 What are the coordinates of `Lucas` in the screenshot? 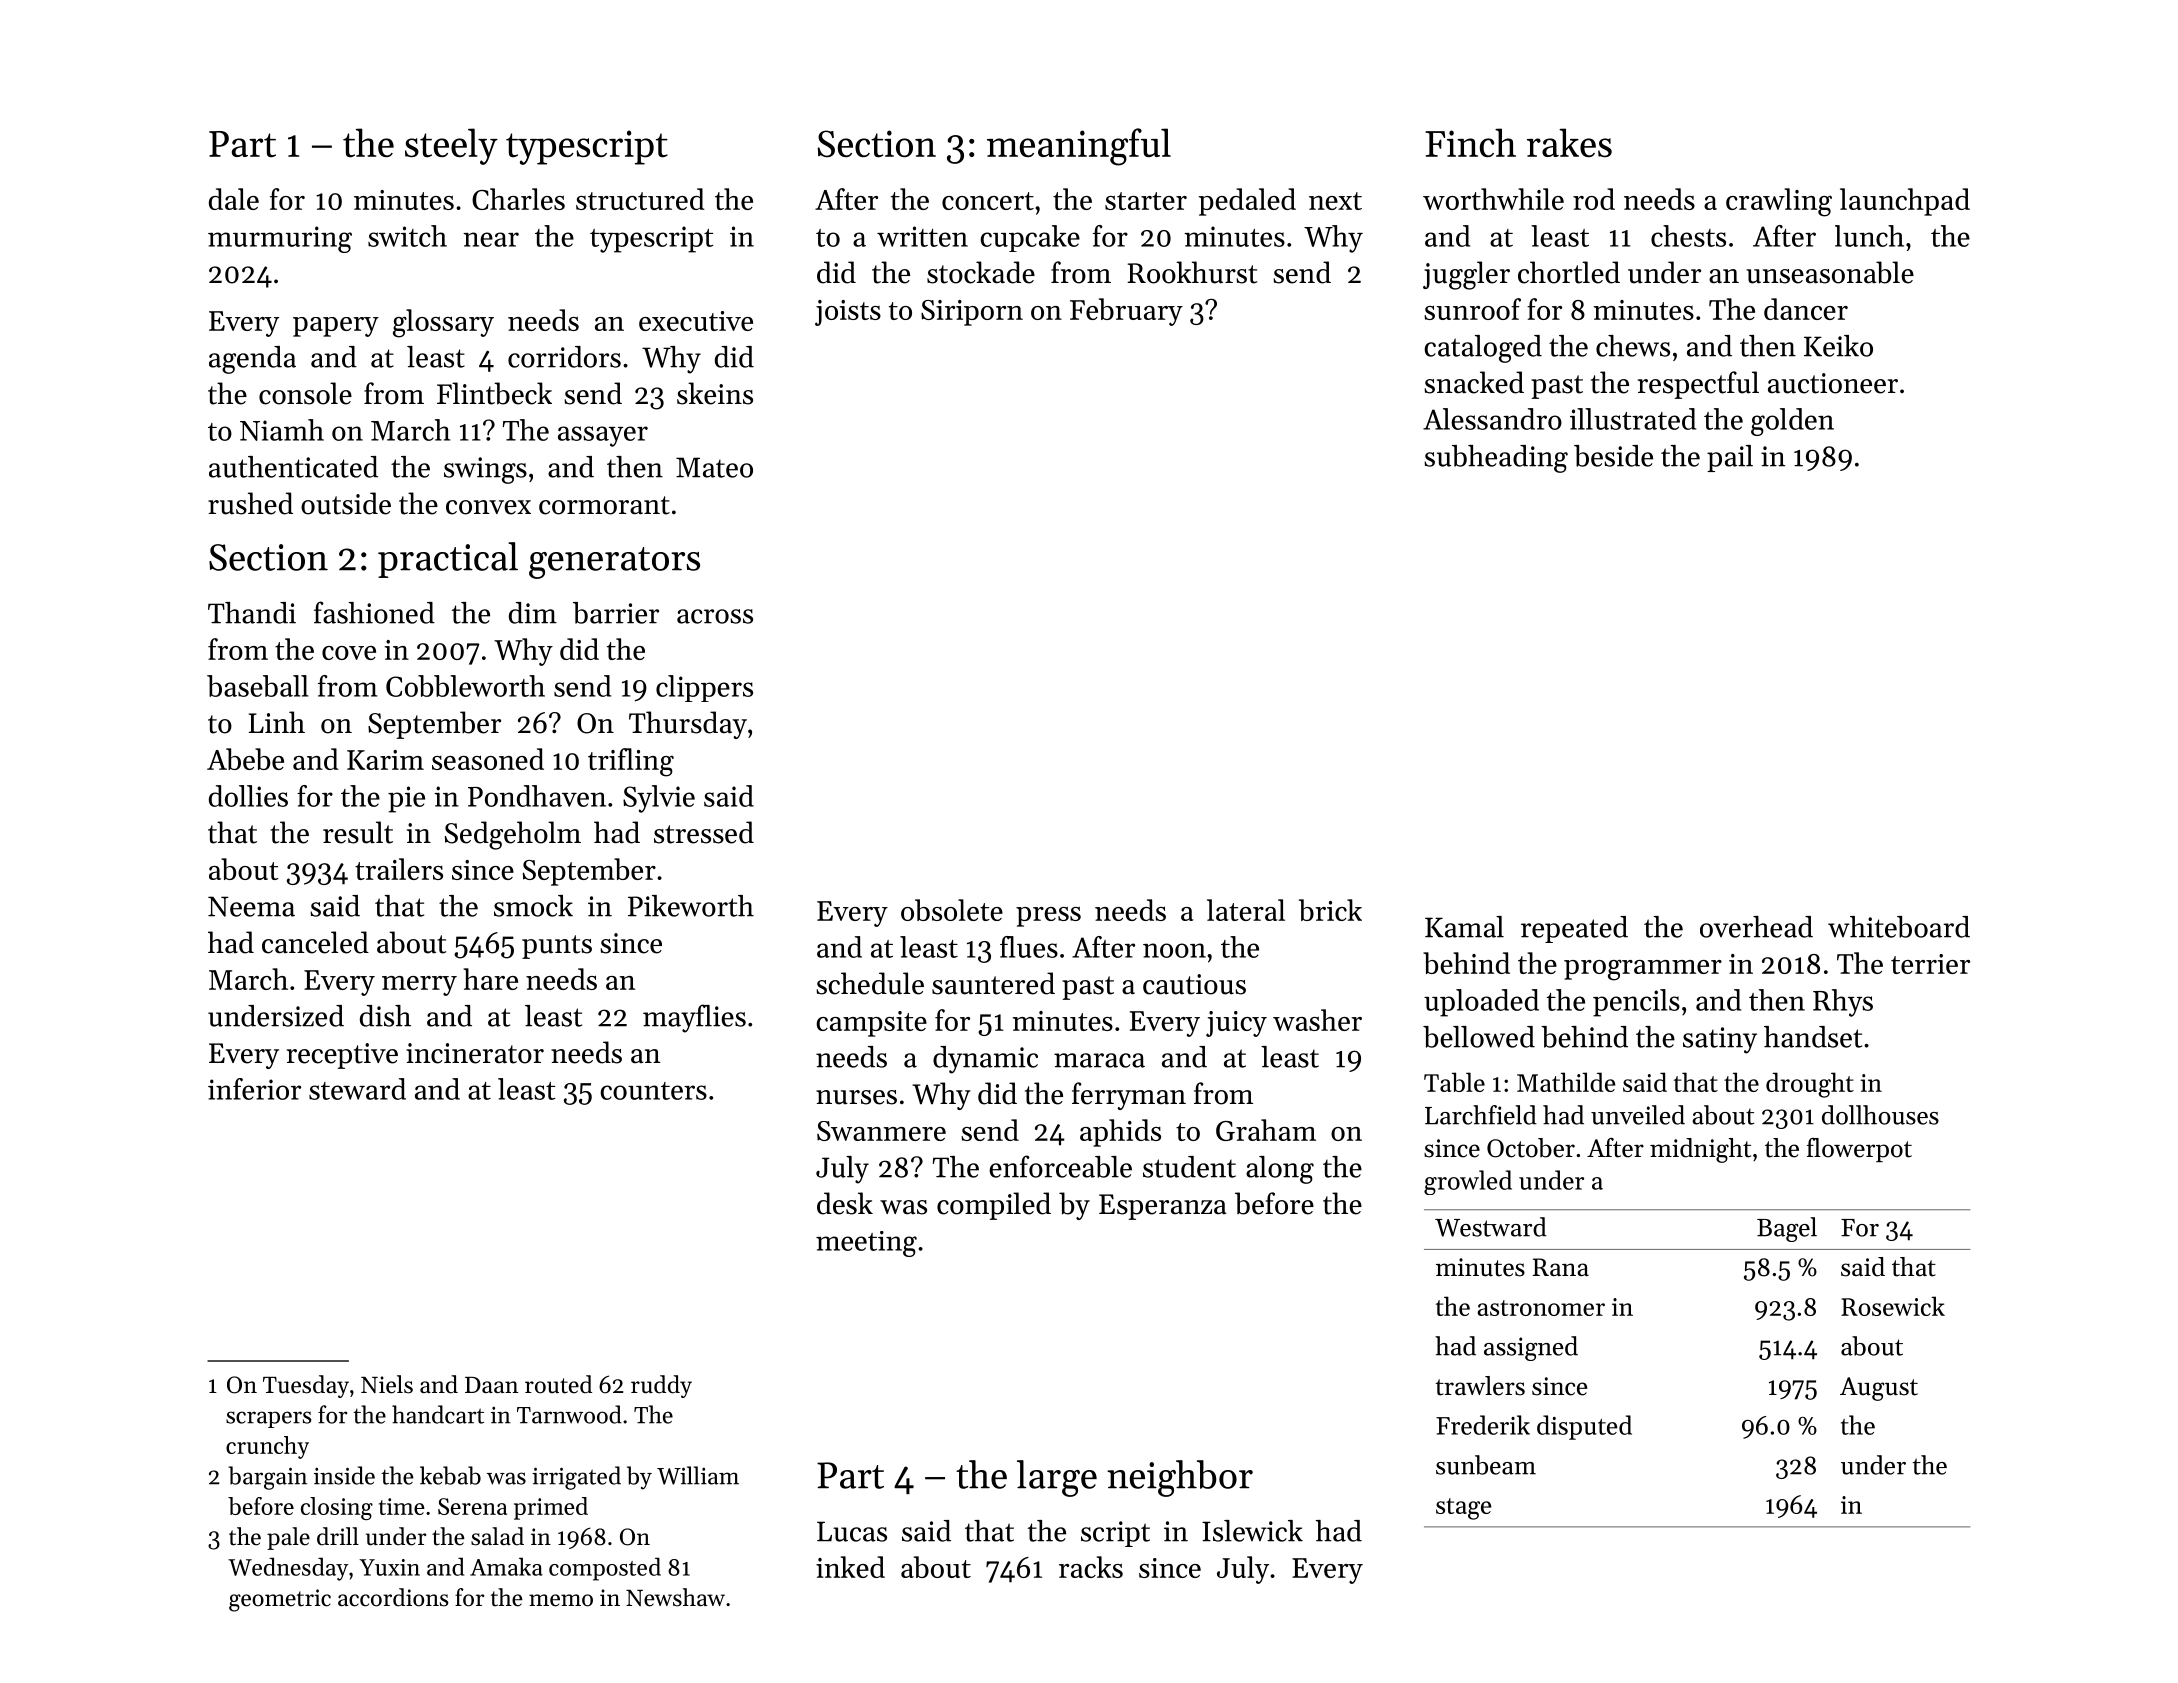 It's located at (852, 1531).
